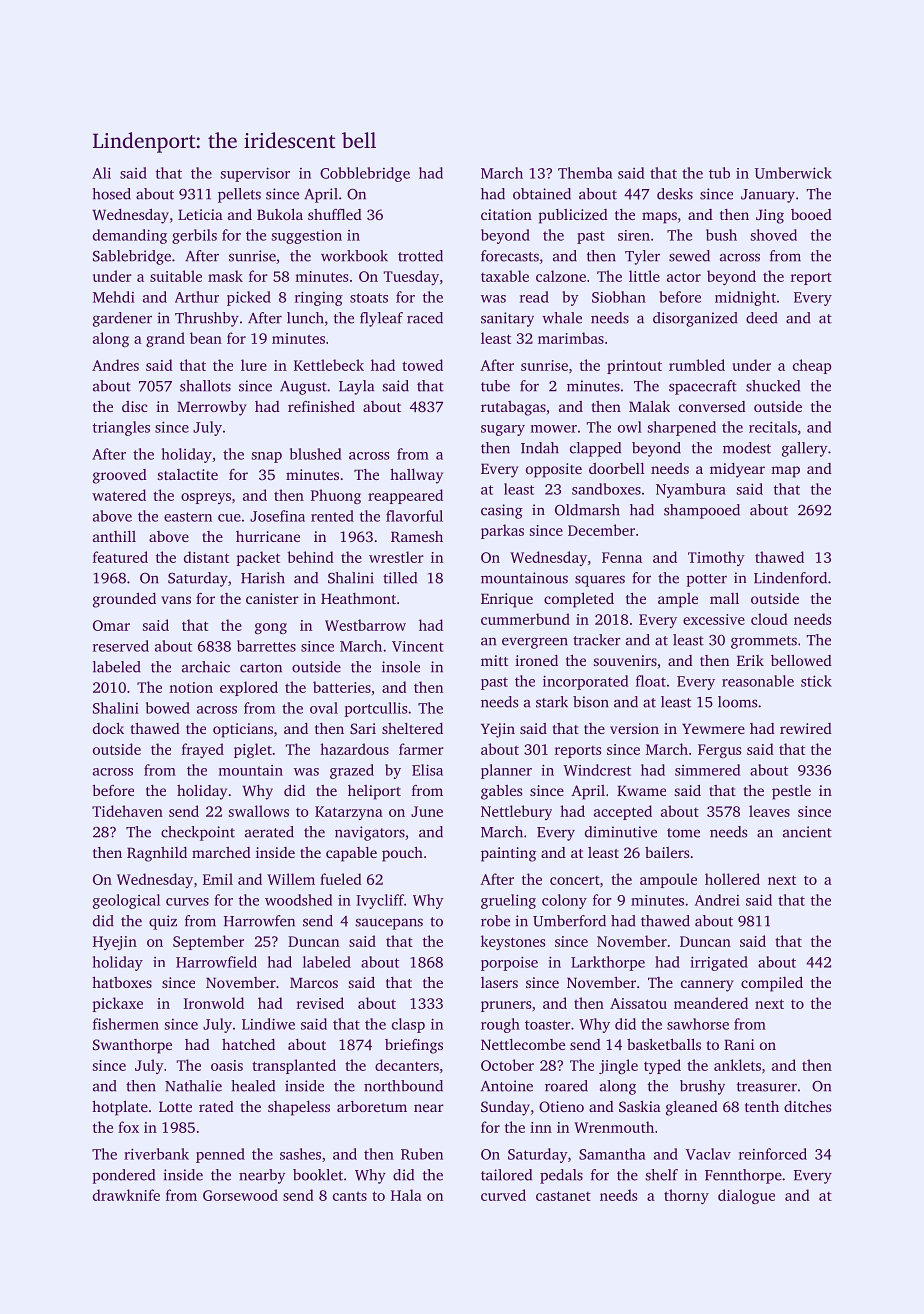 The width and height of the screenshot is (924, 1314). Describe the element at coordinates (707, 770) in the screenshot. I see `simmered` at that location.
